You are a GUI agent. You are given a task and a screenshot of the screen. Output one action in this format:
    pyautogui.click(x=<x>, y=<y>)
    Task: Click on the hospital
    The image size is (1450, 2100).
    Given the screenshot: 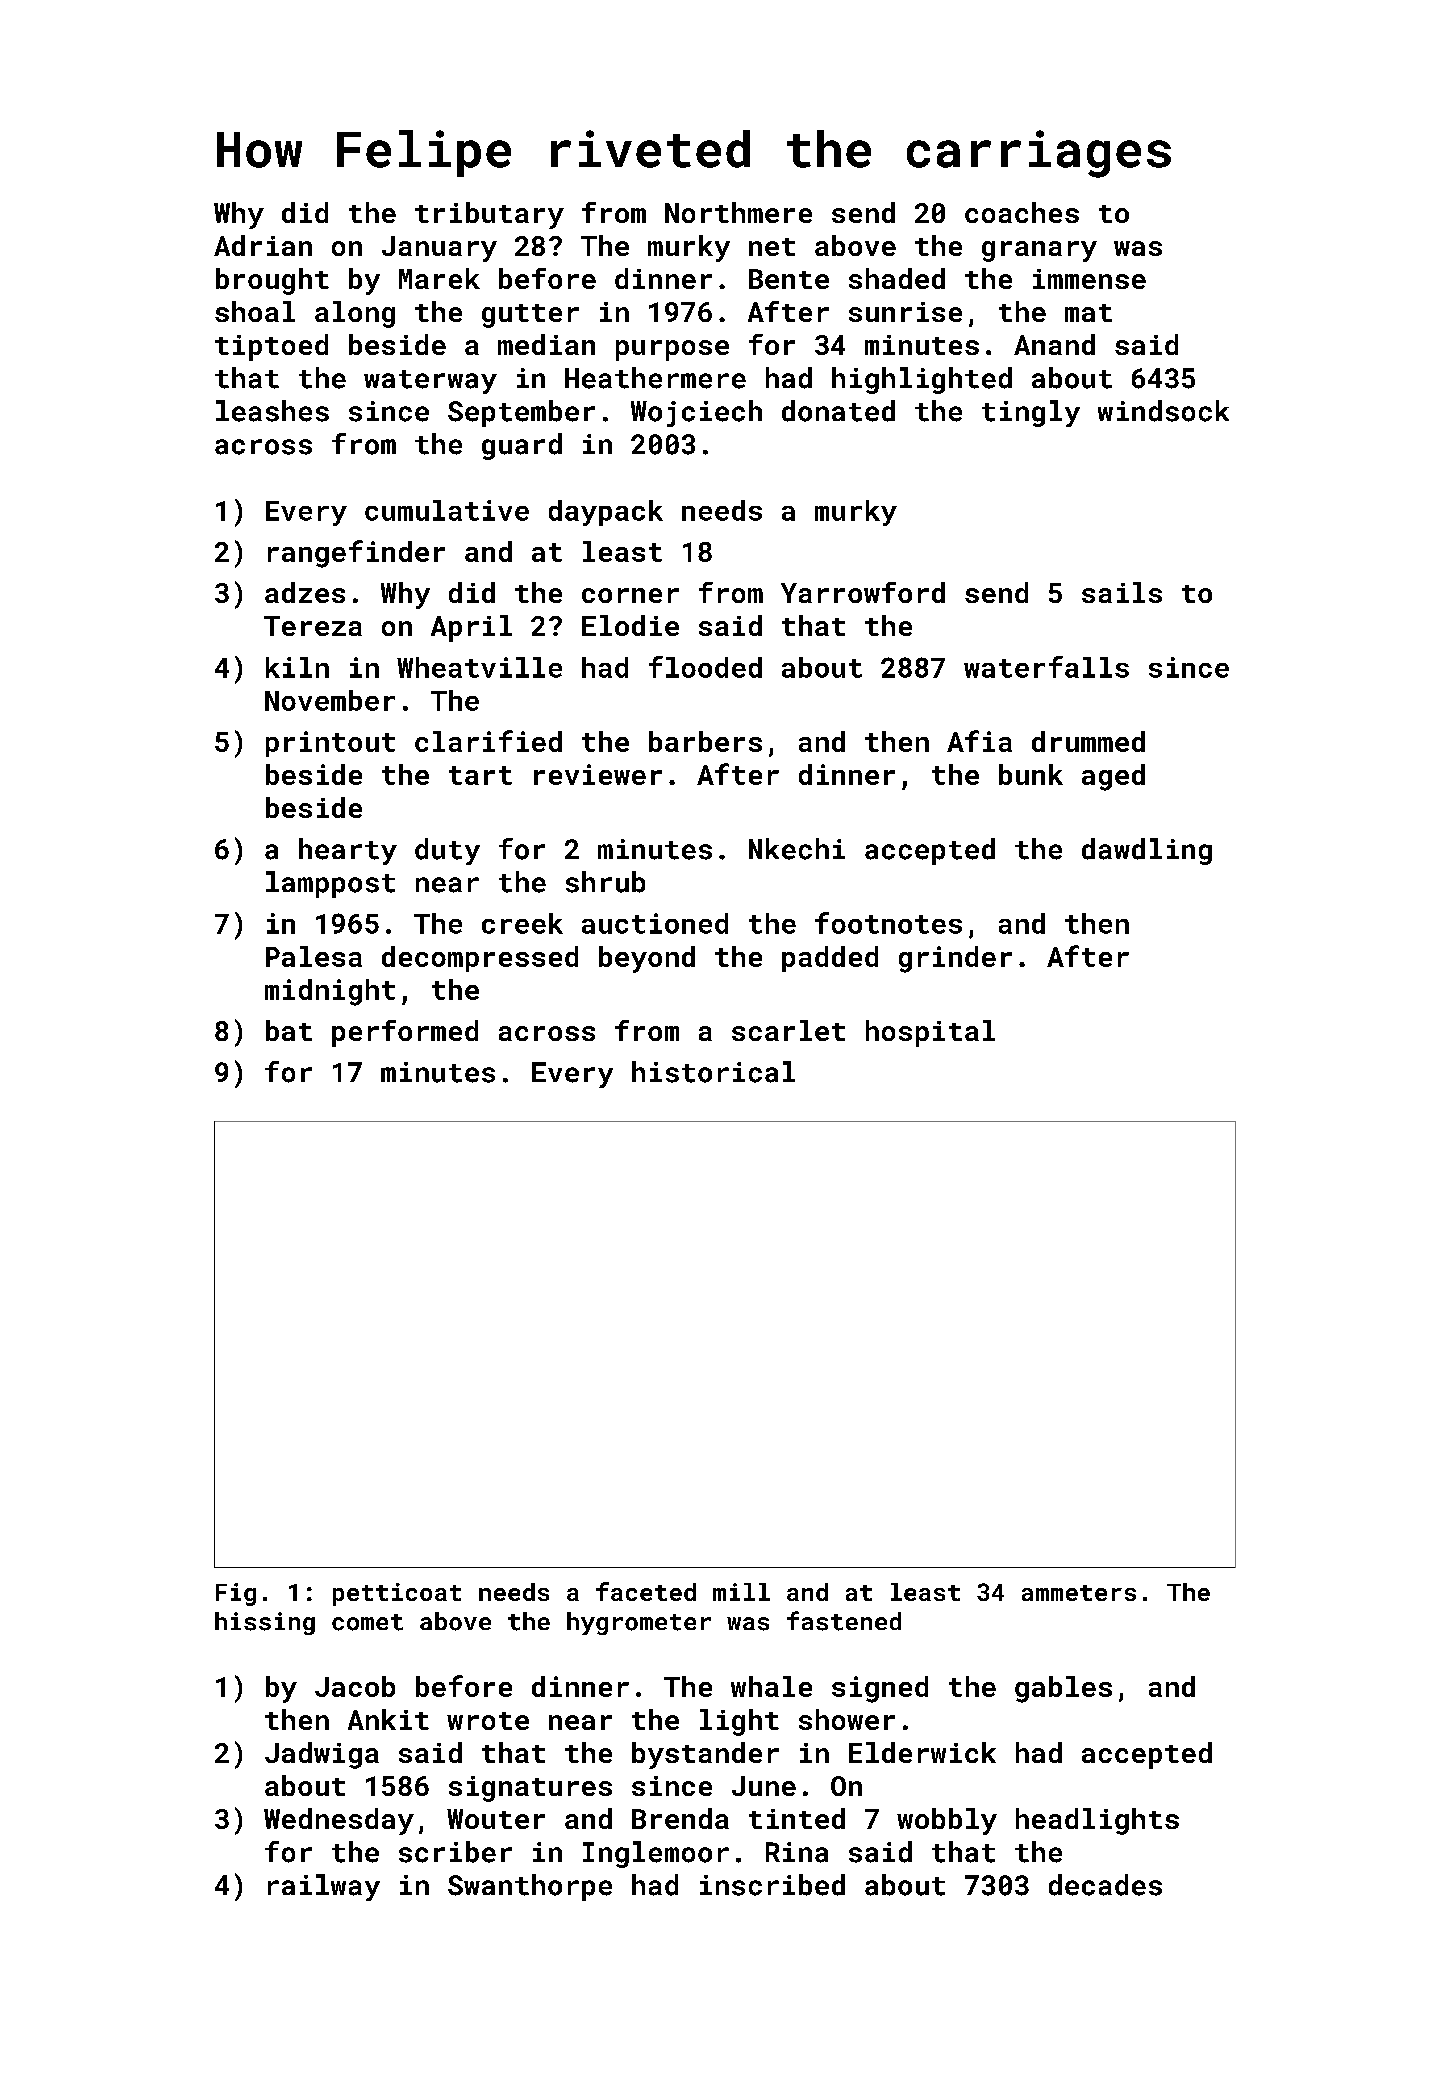 What is the action you would take?
    pyautogui.click(x=930, y=1033)
